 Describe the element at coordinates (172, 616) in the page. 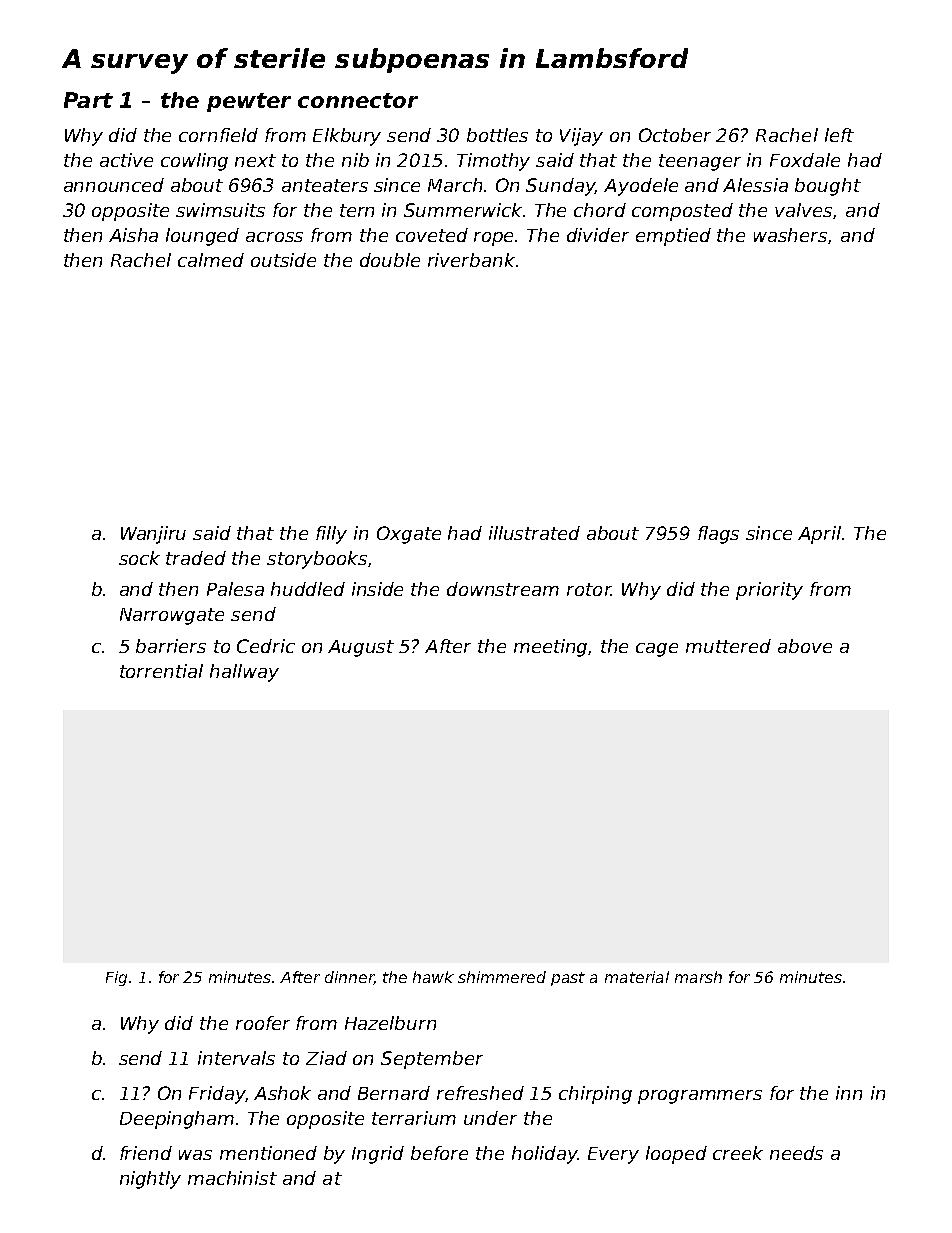

I see `Narrowgate` at that location.
